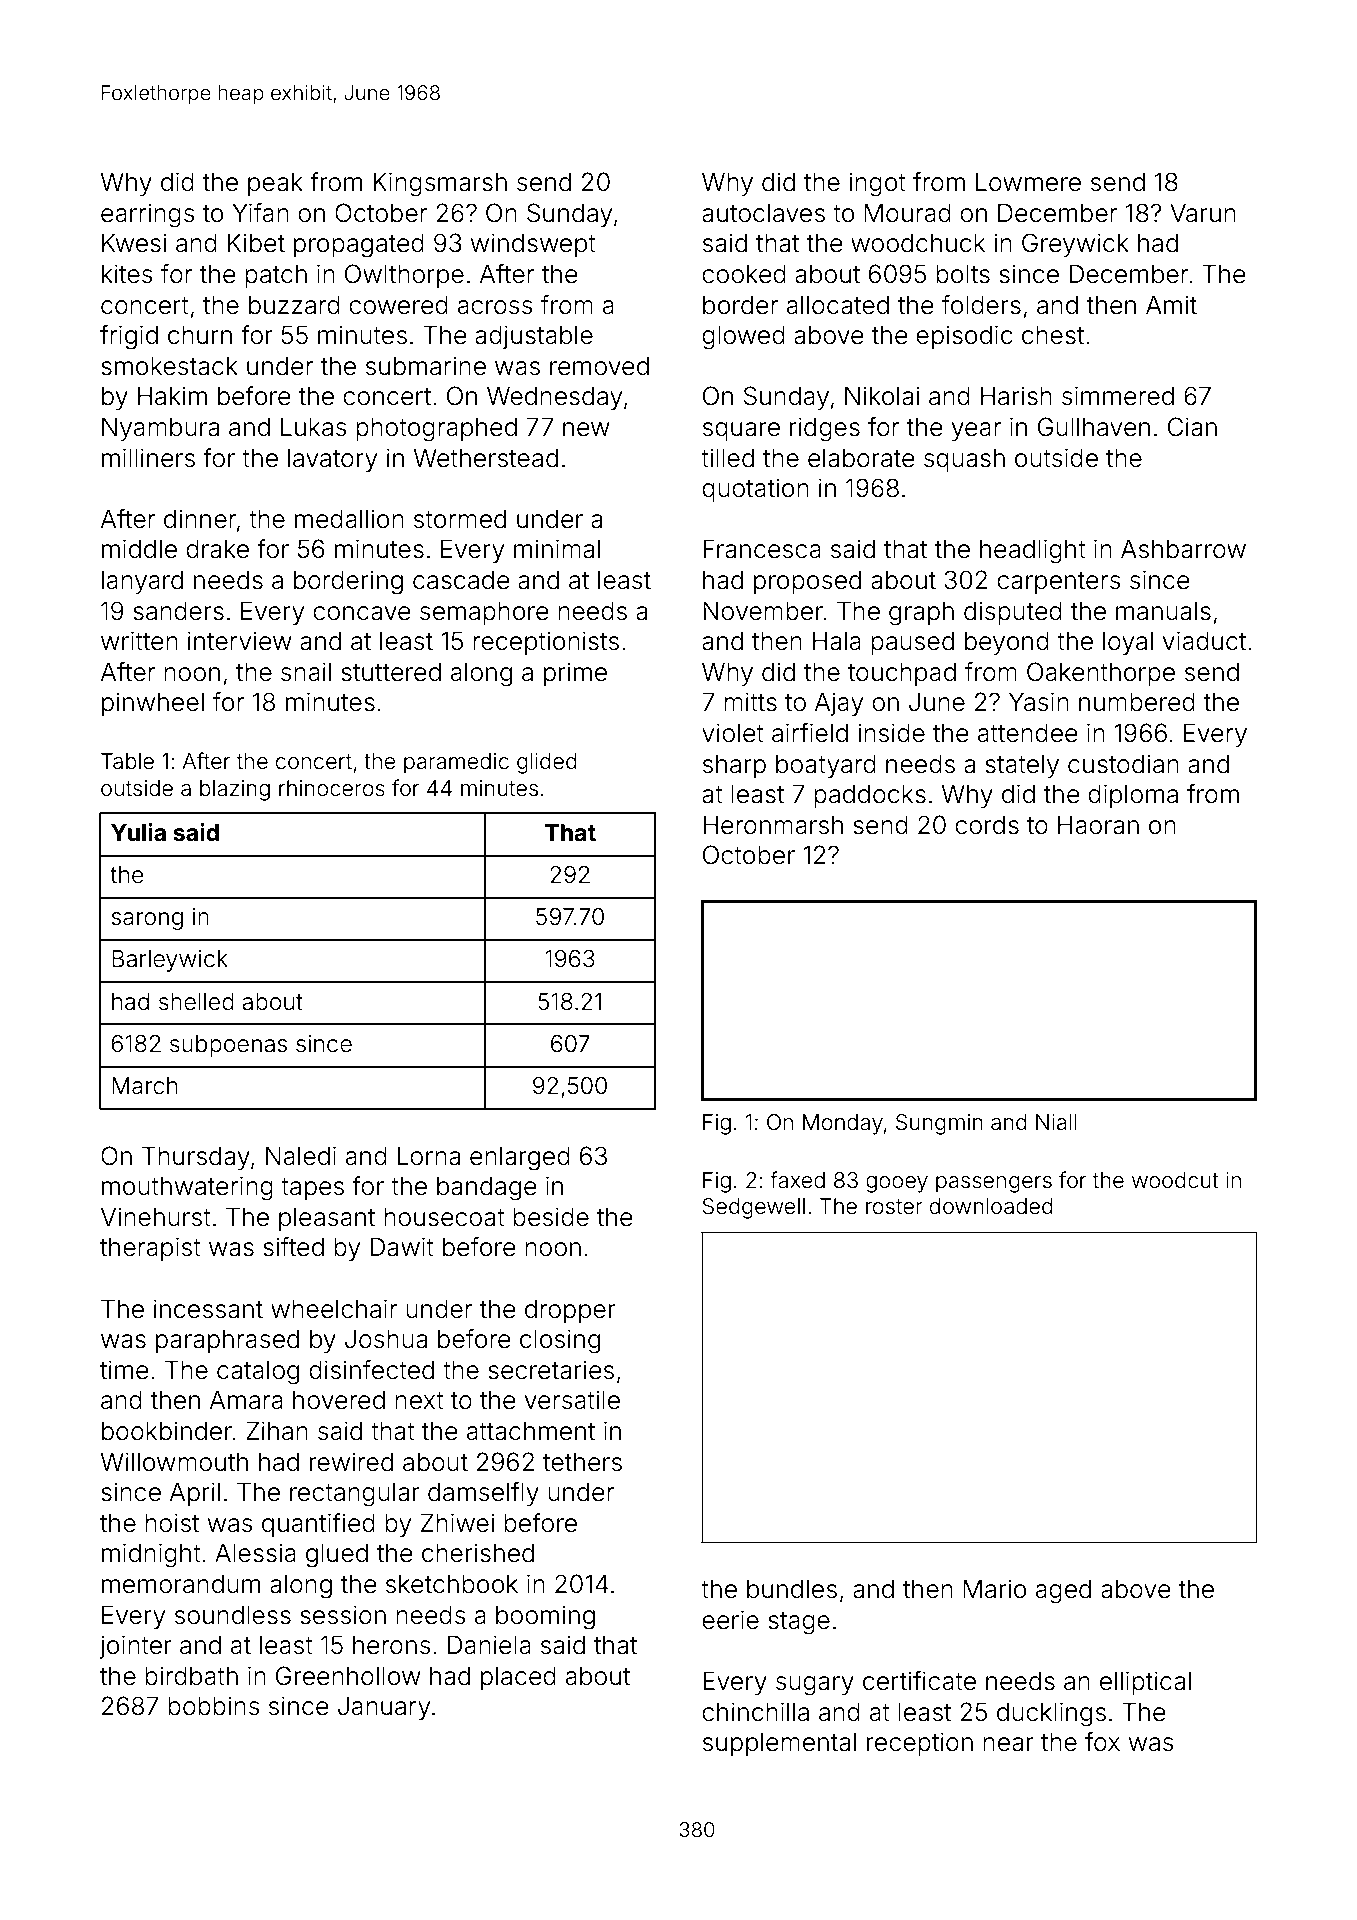 The height and width of the screenshot is (1920, 1357). I want to click on dropper, so click(570, 1311).
